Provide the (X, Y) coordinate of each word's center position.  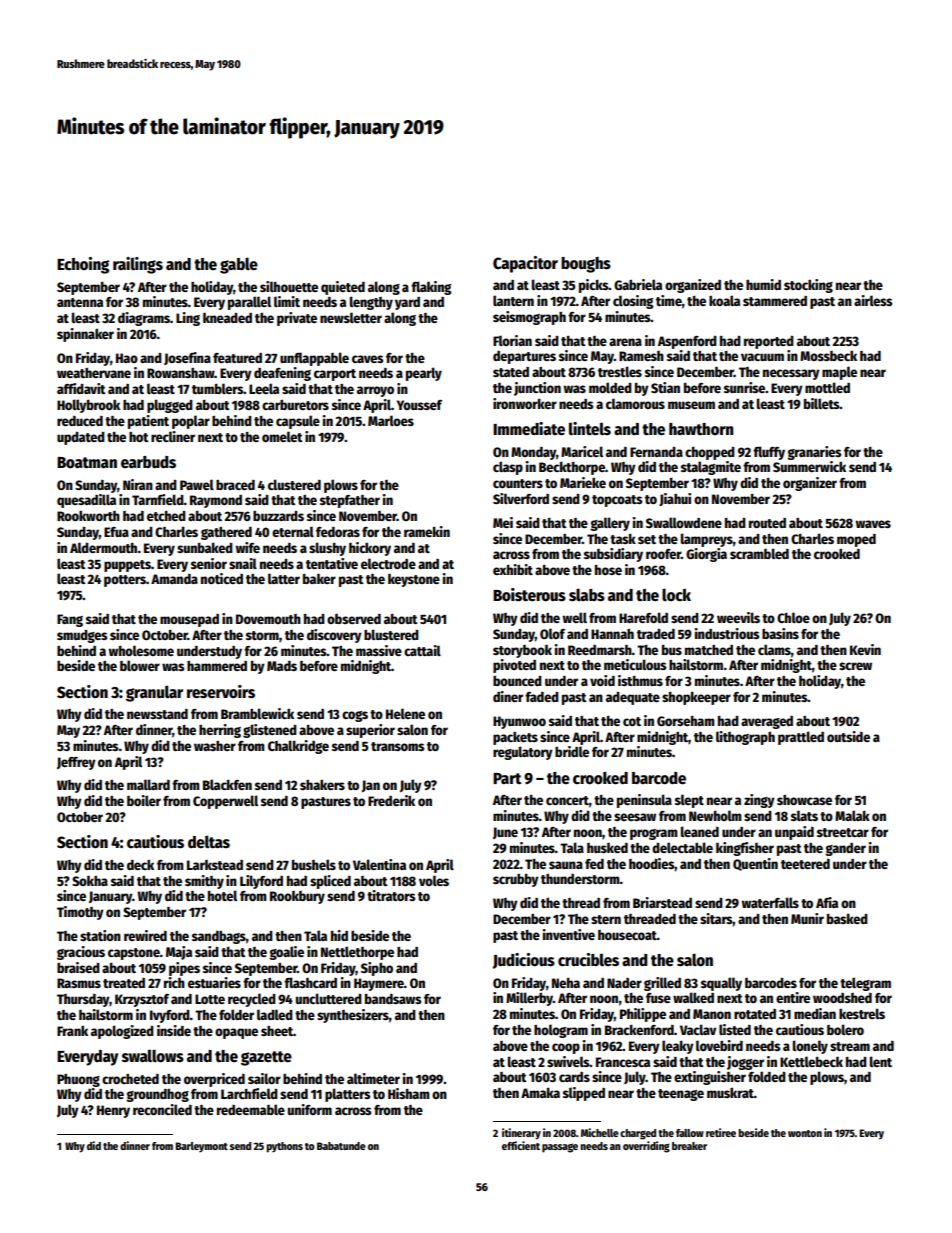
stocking (808, 286)
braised (78, 967)
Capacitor (525, 264)
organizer (810, 484)
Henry (113, 1111)
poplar (191, 422)
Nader (624, 983)
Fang (70, 620)
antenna (80, 302)
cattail (422, 650)
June (505, 833)
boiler (144, 800)
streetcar (843, 832)
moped (856, 540)
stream (850, 1046)
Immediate (529, 429)
